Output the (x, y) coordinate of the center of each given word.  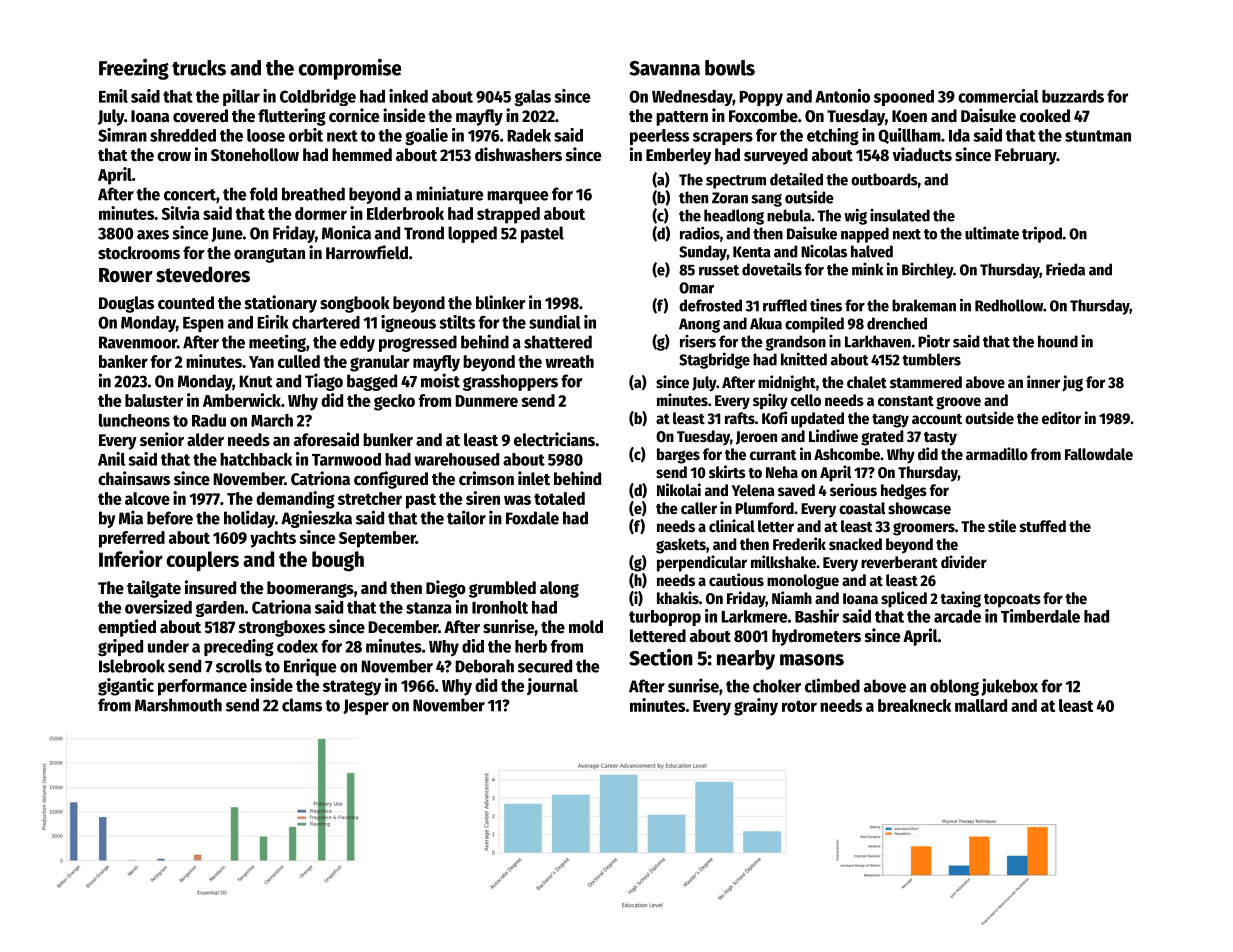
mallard (981, 705)
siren (483, 498)
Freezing (134, 69)
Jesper (366, 707)
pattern (682, 118)
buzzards (1073, 96)
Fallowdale (1099, 454)
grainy (756, 707)
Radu (209, 420)
